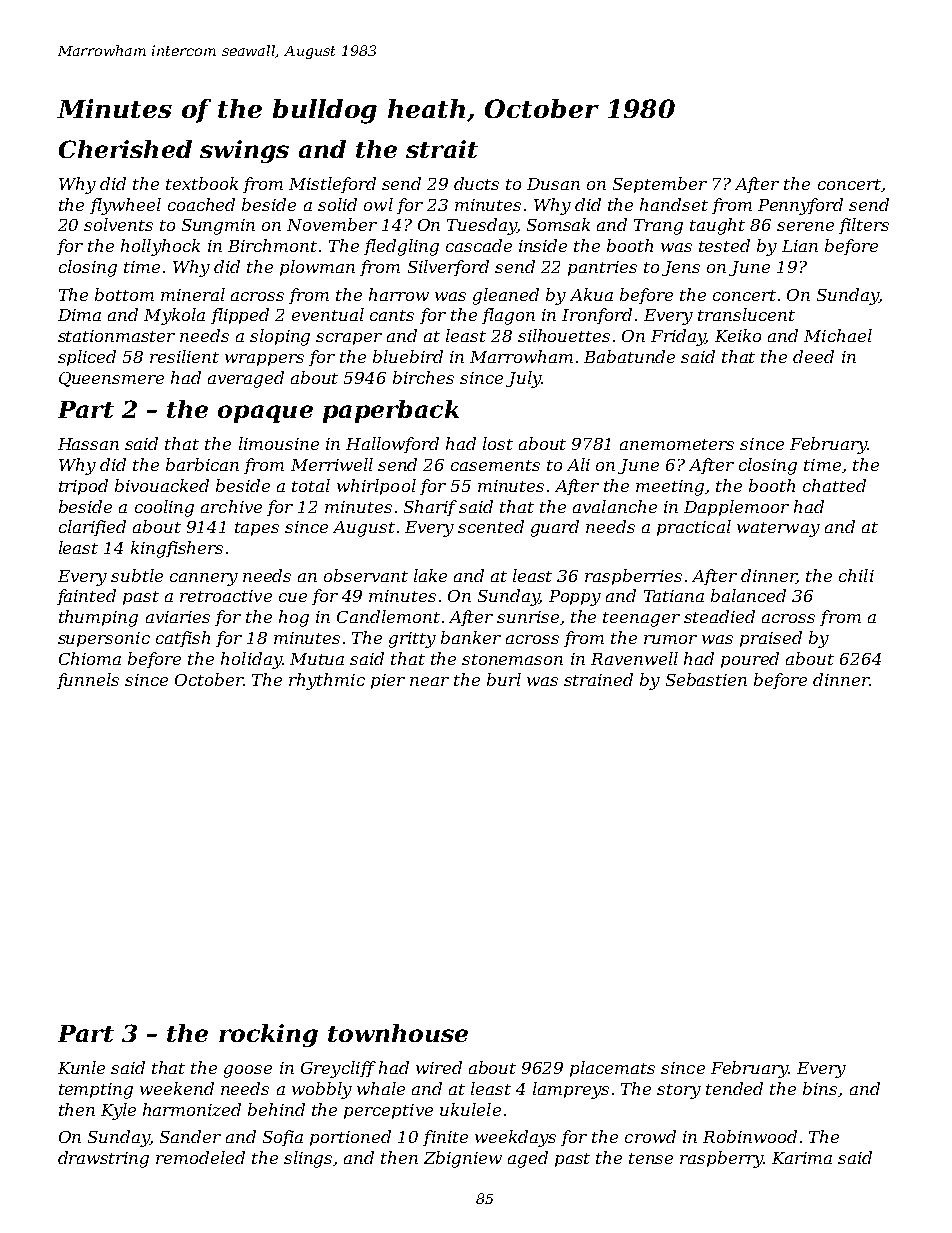  Describe the element at coordinates (103, 1159) in the image. I see `drawstring` at that location.
